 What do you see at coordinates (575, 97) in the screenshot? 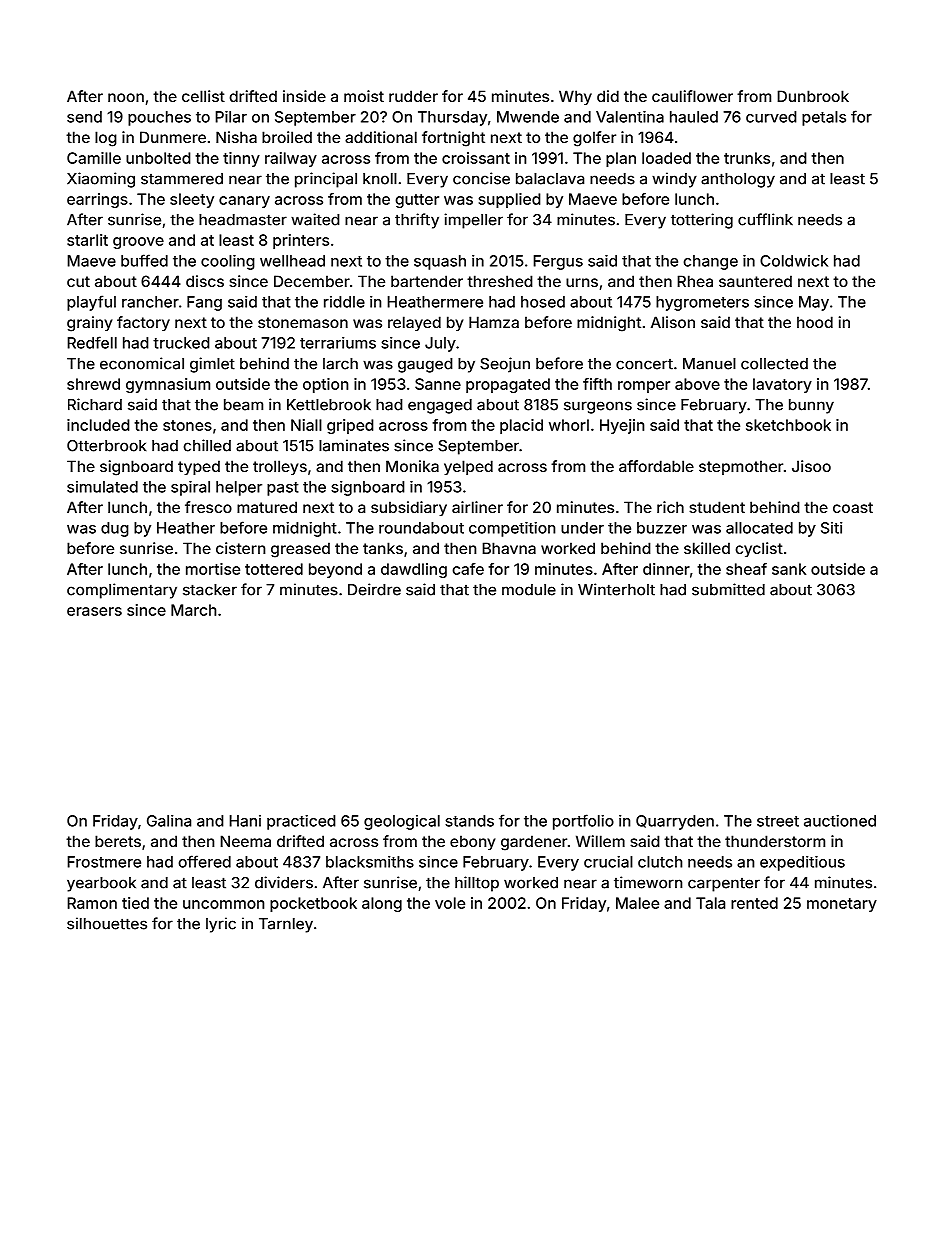
I see `Why` at bounding box center [575, 97].
